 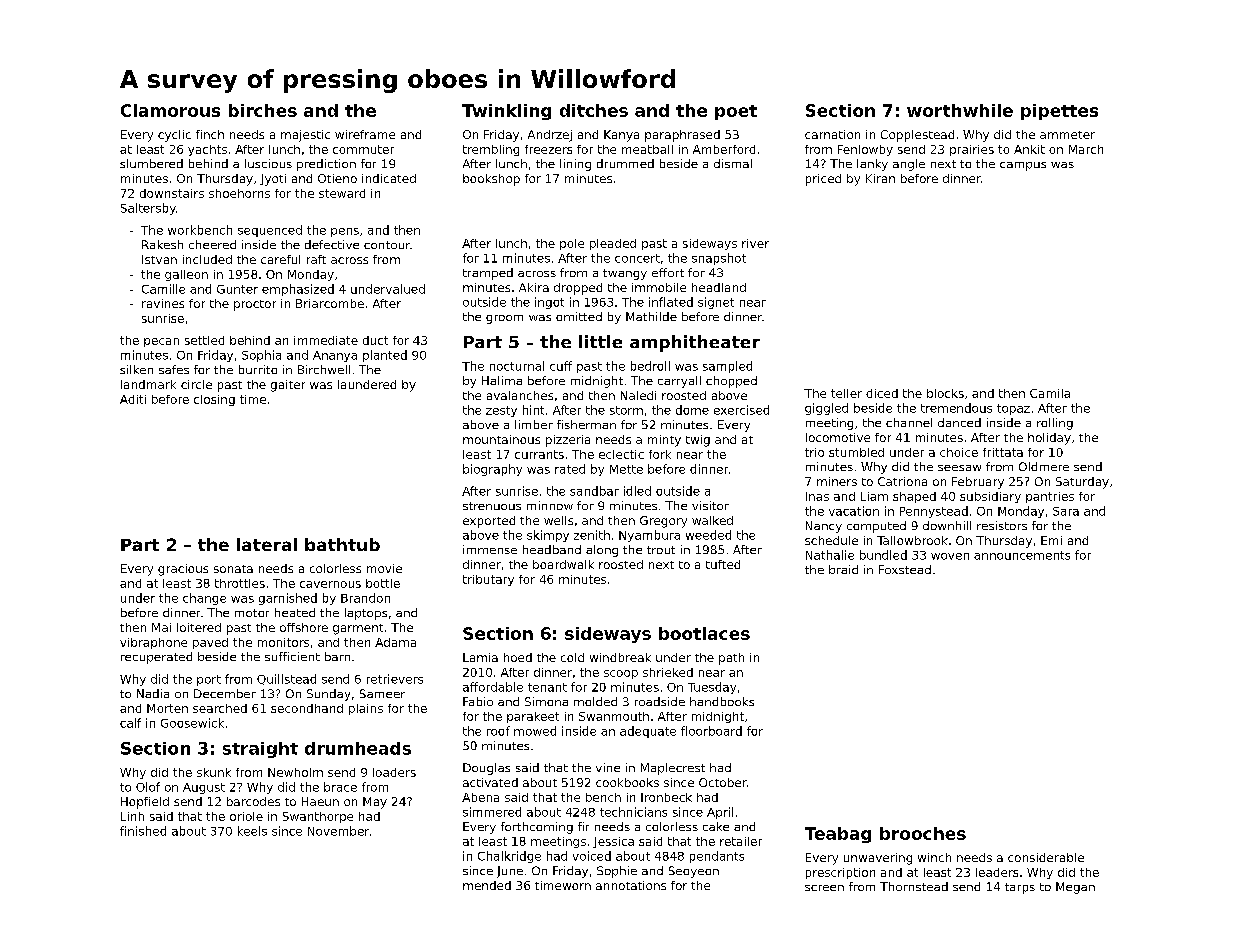 I want to click on poet, so click(x=736, y=112).
